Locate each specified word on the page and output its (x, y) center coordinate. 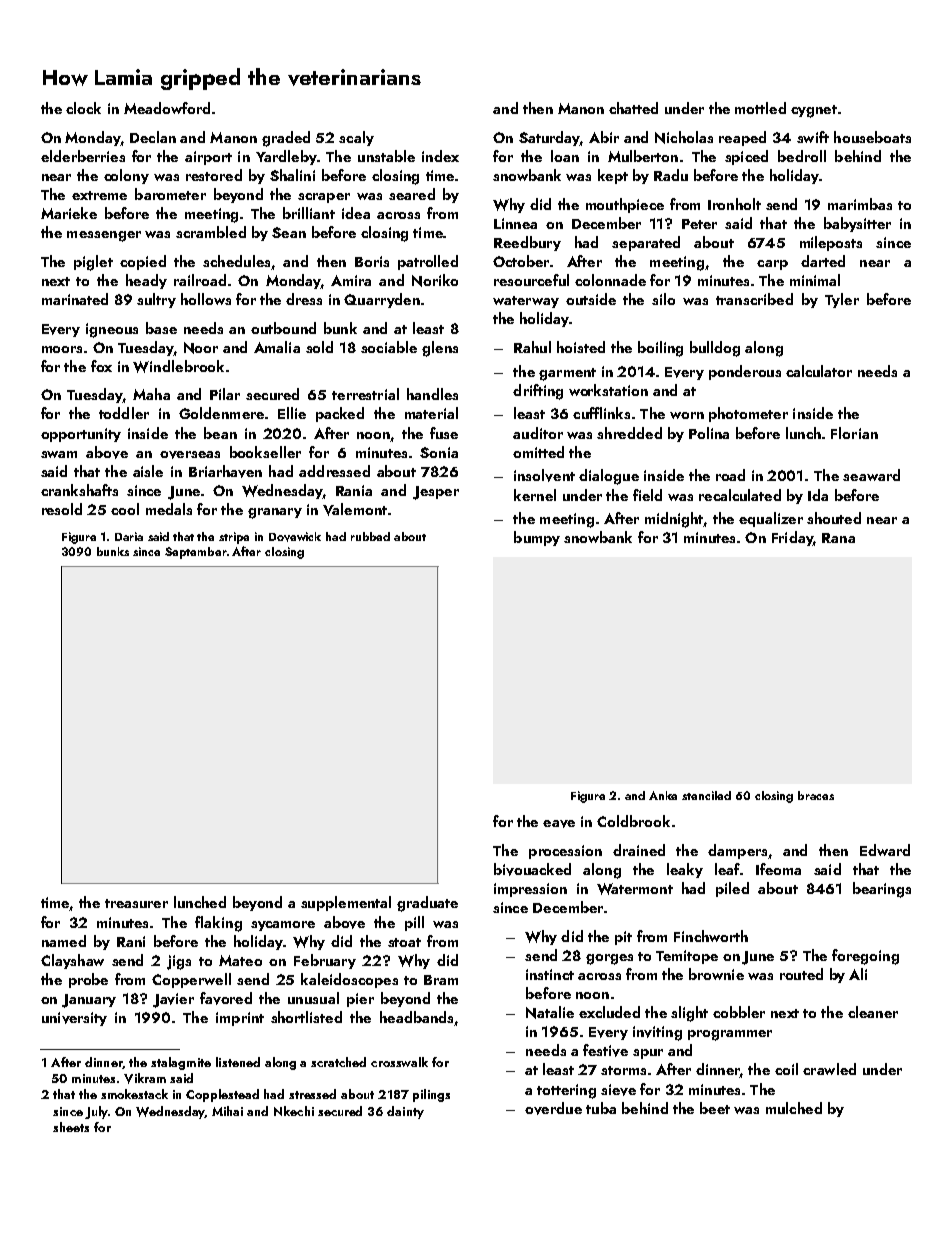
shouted (834, 518)
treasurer (136, 903)
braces (816, 795)
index (440, 156)
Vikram (145, 1078)
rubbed (370, 536)
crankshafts (79, 490)
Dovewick (295, 537)
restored (214, 175)
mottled (760, 108)
